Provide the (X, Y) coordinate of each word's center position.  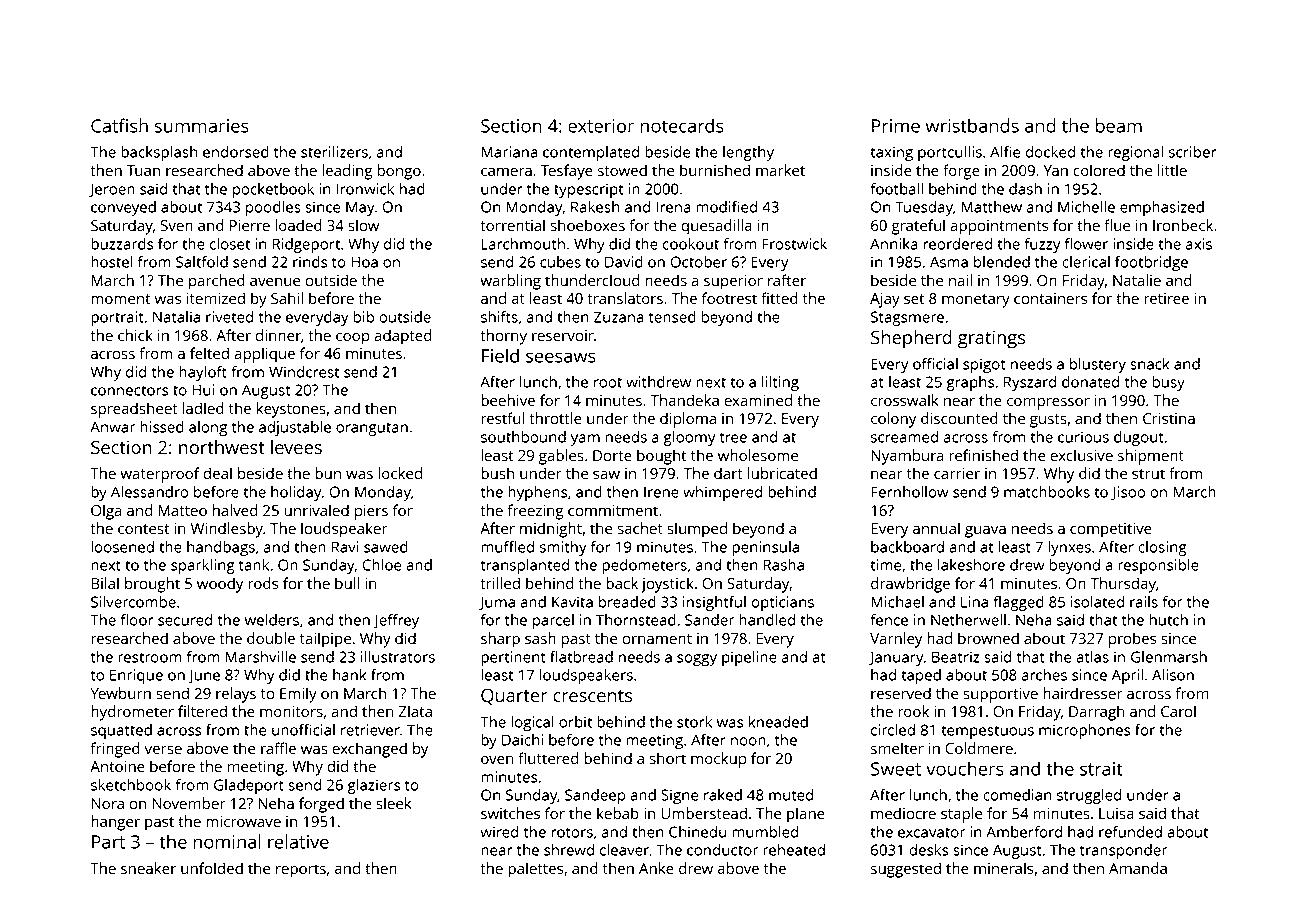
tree (733, 437)
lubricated (782, 473)
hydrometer (132, 713)
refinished (983, 455)
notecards (682, 125)
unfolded (212, 868)
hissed (162, 427)
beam (1119, 125)
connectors (130, 390)
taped (921, 676)
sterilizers (334, 152)
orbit (575, 722)
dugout (1139, 438)
